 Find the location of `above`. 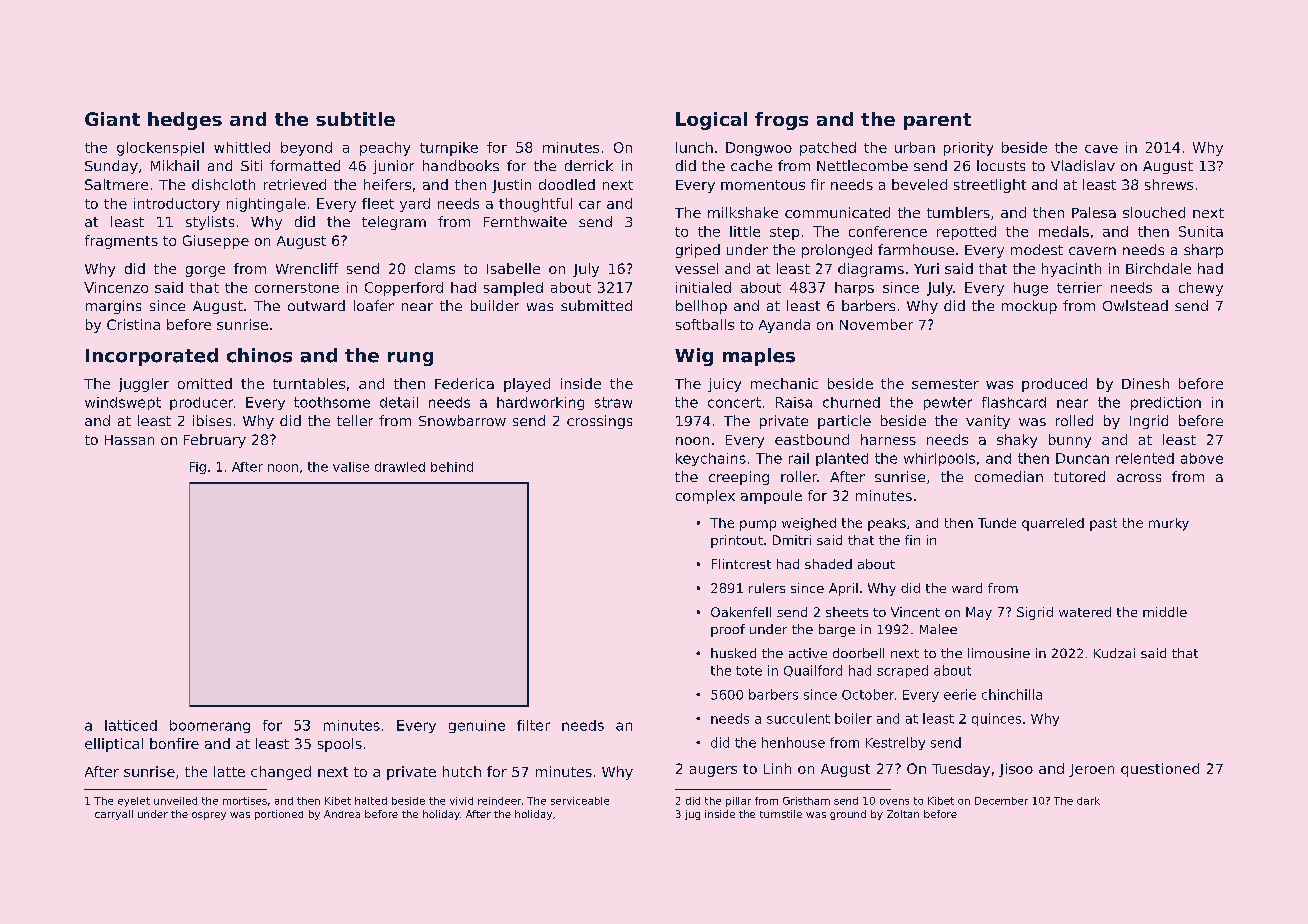

above is located at coordinates (1202, 458).
